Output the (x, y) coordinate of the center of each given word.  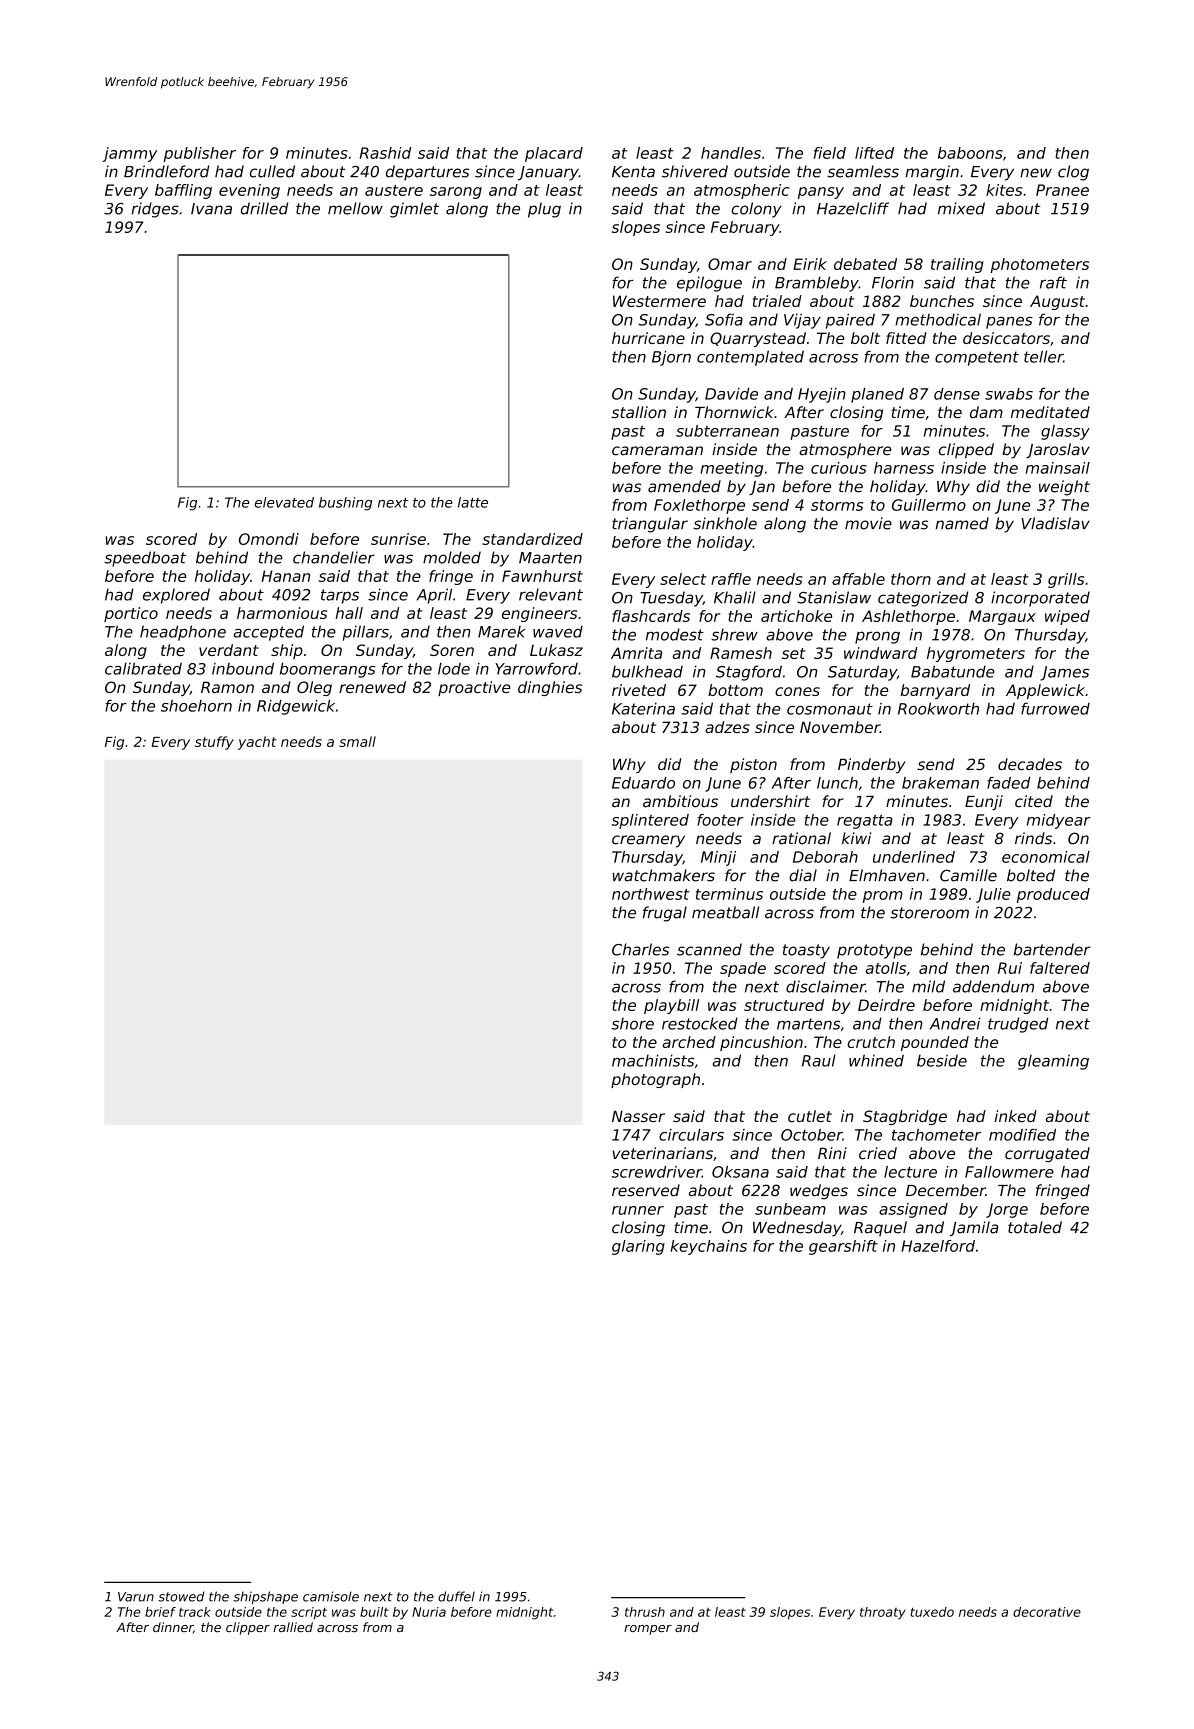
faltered (1060, 968)
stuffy (214, 743)
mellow (355, 208)
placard (554, 154)
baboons (970, 153)
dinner (173, 1627)
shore (632, 1023)
